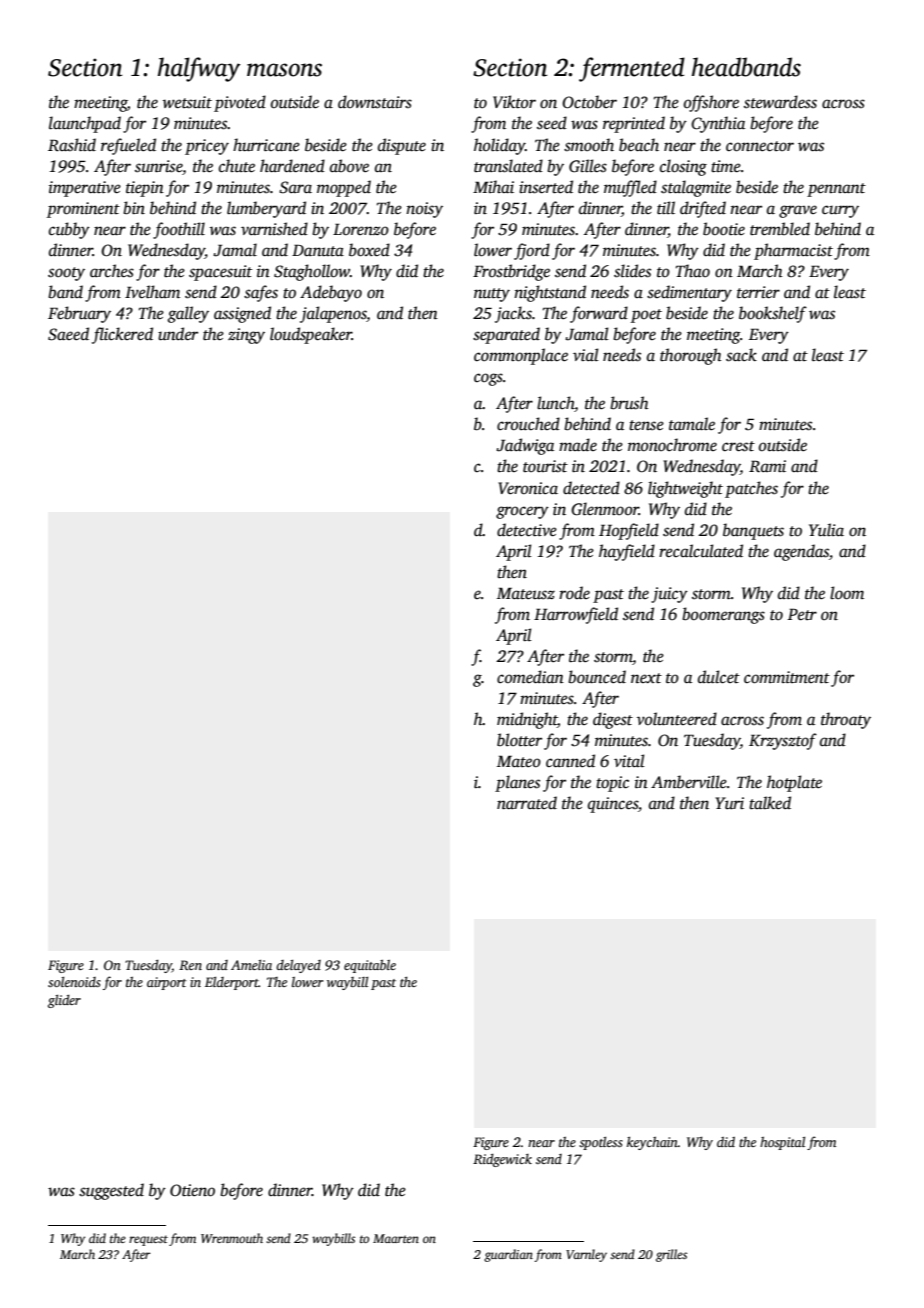 Image resolution: width=924 pixels, height=1308 pixels. Describe the element at coordinates (526, 593) in the image. I see `Mateusz` at that location.
